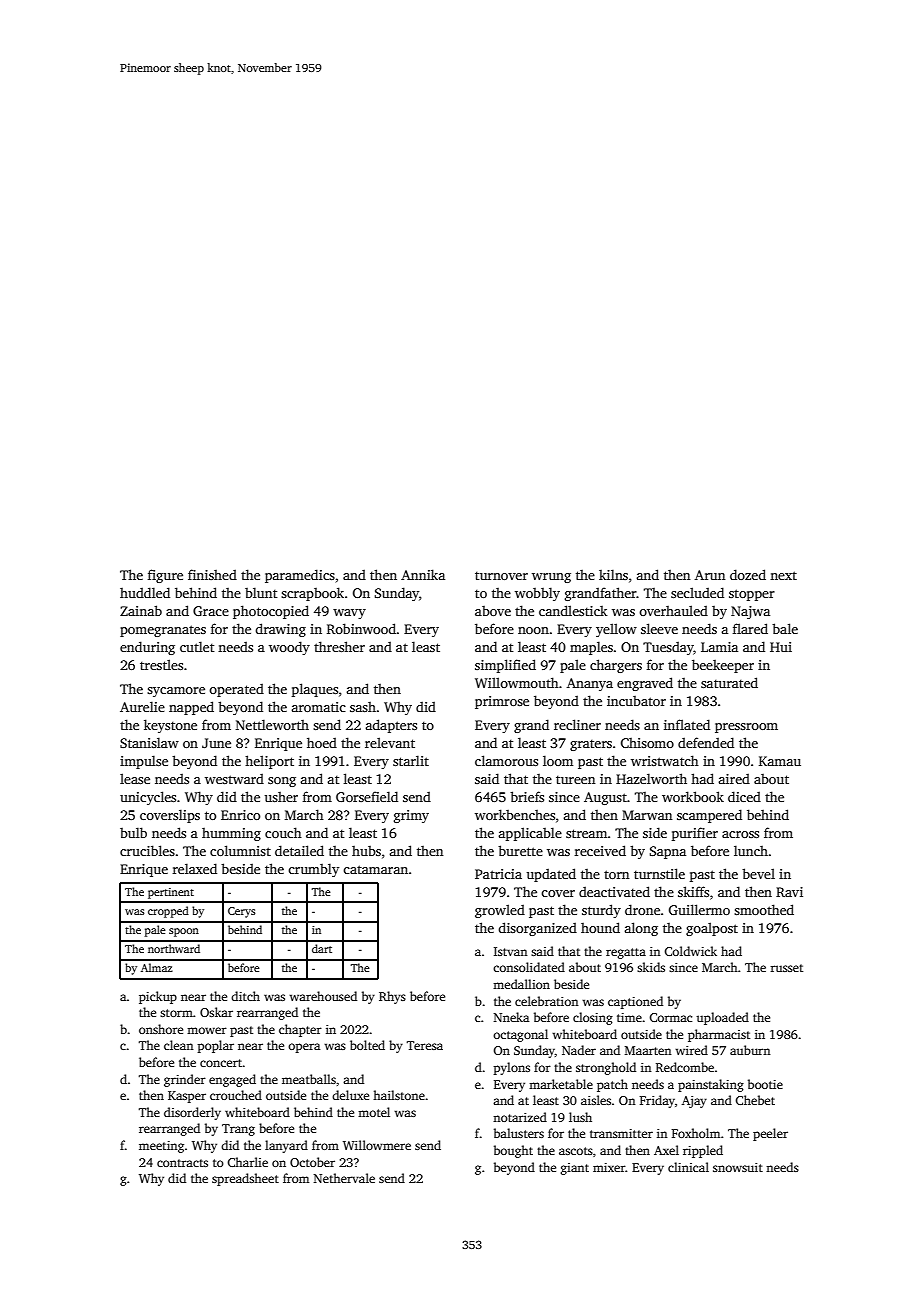  Describe the element at coordinates (399, 1095) in the image. I see `hailstone` at that location.
